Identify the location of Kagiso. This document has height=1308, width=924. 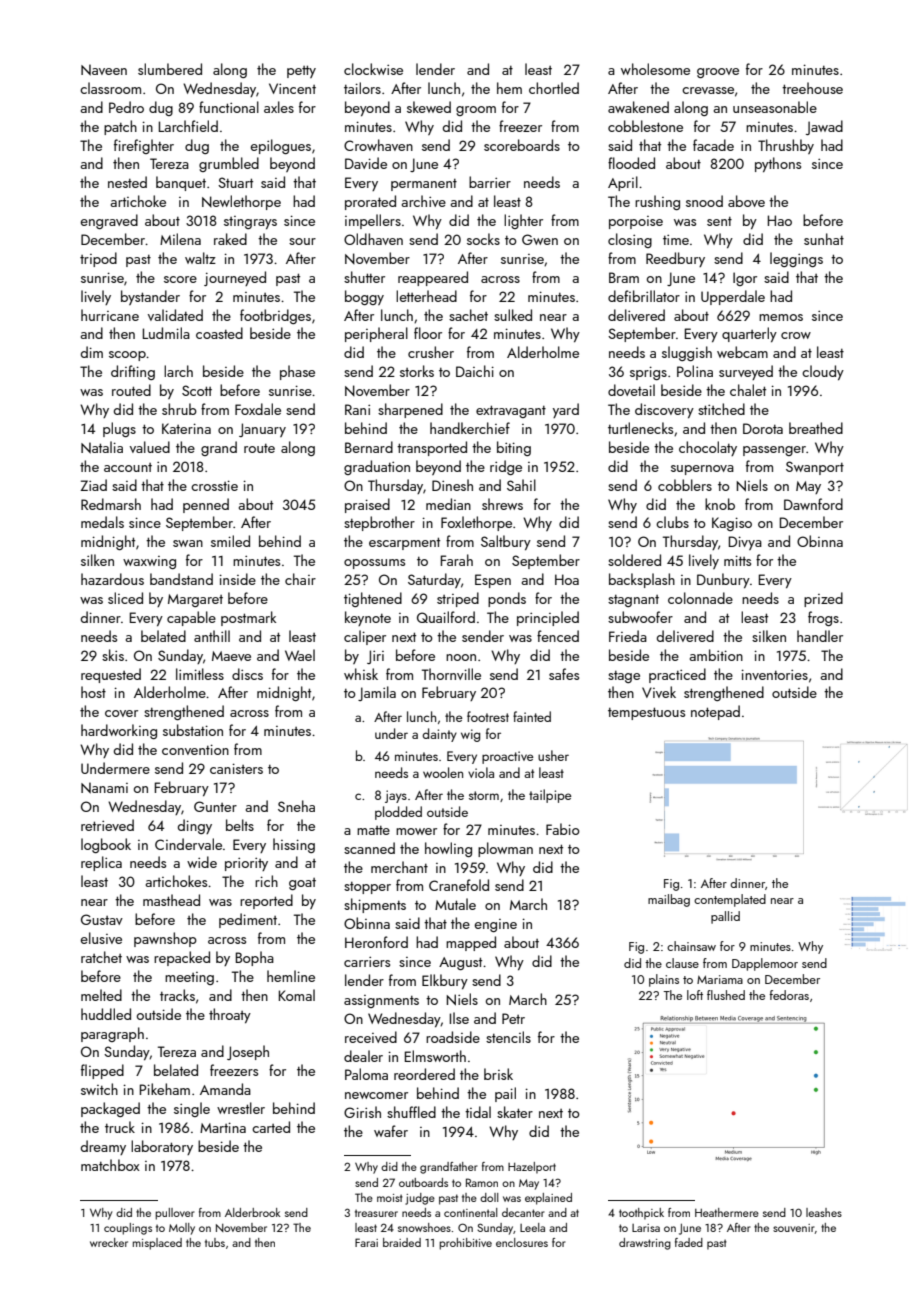
(732, 524).
